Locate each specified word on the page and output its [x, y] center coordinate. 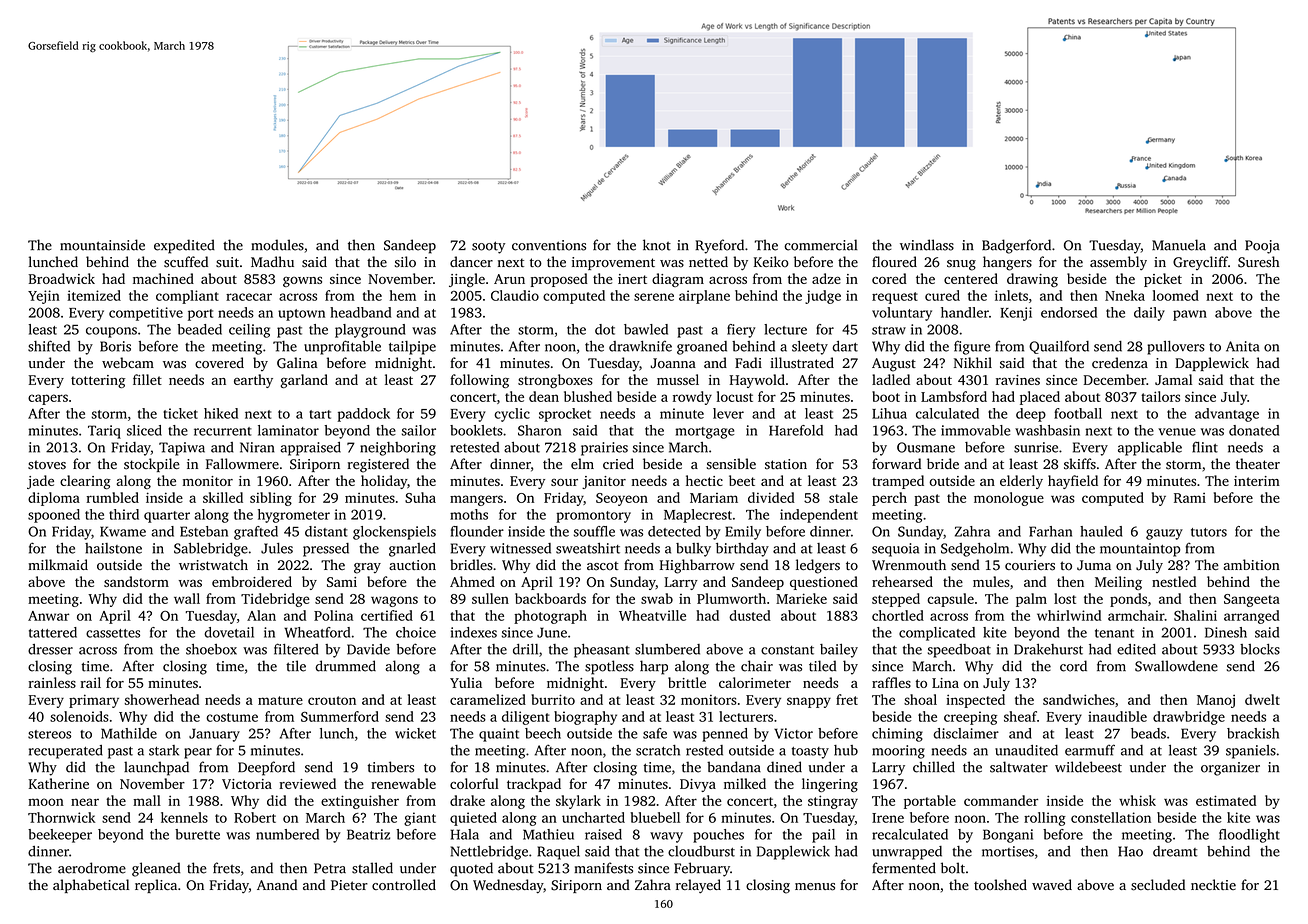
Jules [277, 548]
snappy [809, 702]
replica [156, 886]
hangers [1007, 263]
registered [378, 465]
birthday [742, 550]
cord [1073, 666]
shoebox [211, 649]
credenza [1120, 362]
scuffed [186, 262]
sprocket [565, 415]
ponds [1128, 600]
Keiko [771, 261]
